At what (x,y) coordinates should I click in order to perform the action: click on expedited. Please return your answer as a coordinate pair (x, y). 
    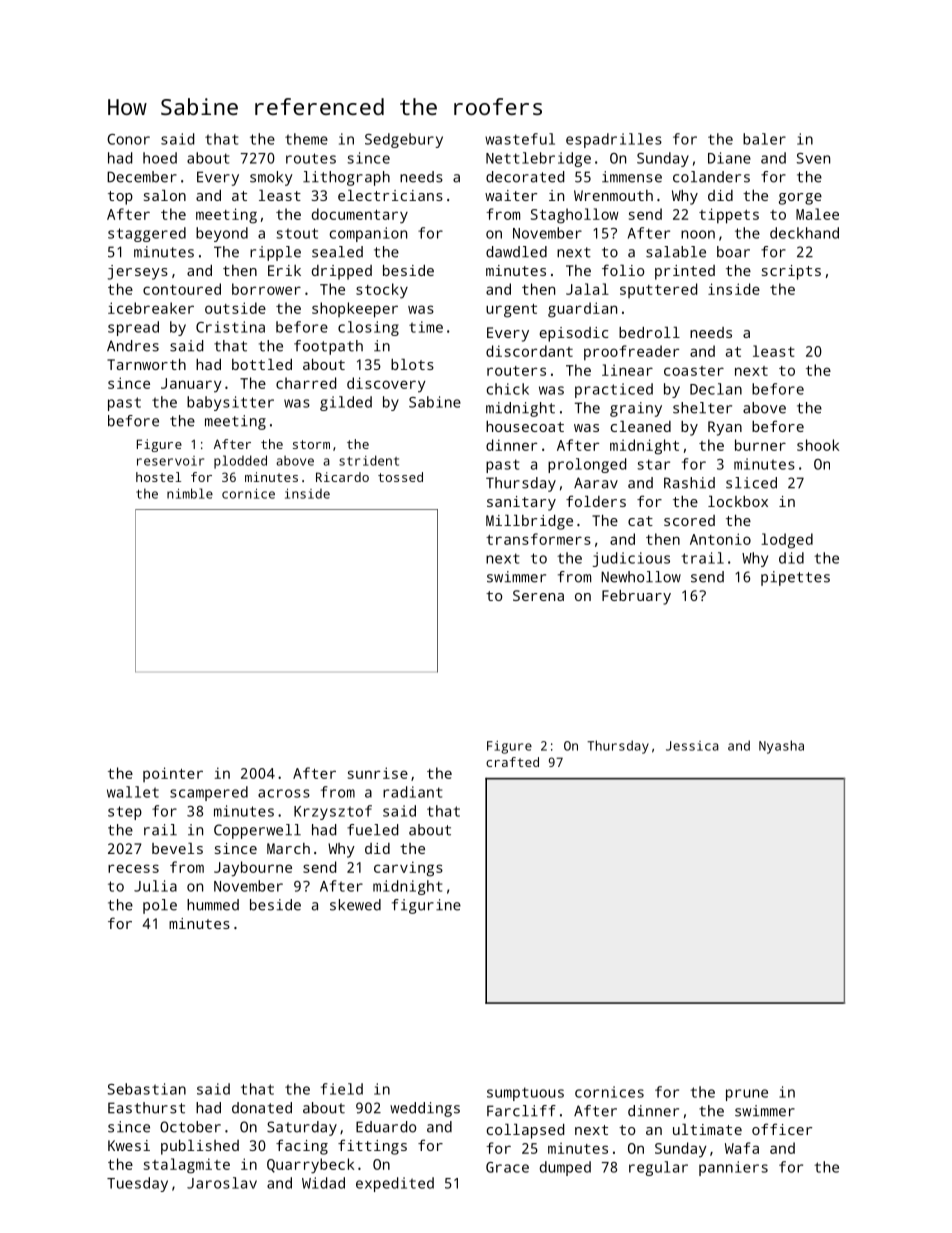
    Looking at the image, I should click on (395, 1184).
